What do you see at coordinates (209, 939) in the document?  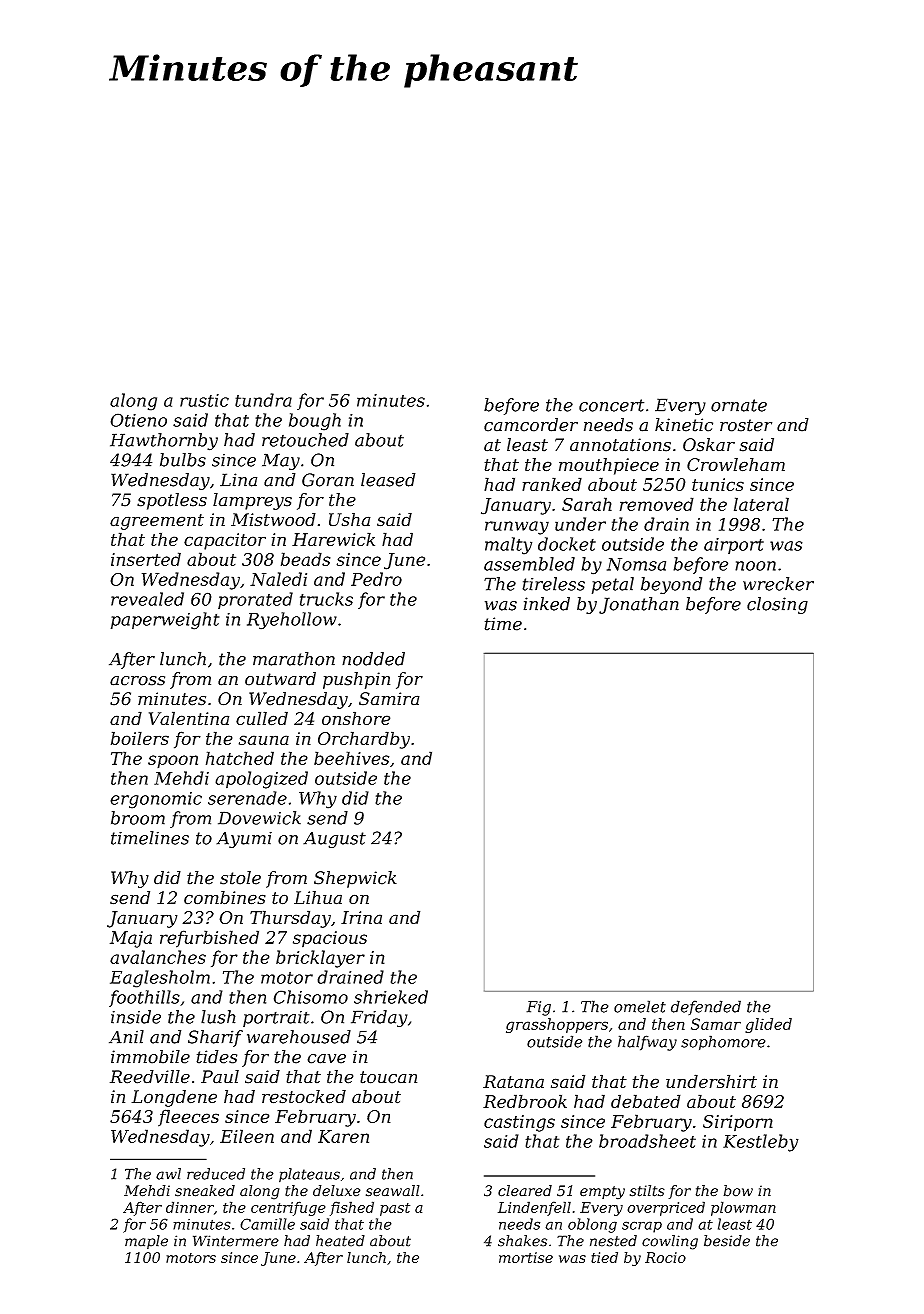 I see `refurbished` at bounding box center [209, 939].
